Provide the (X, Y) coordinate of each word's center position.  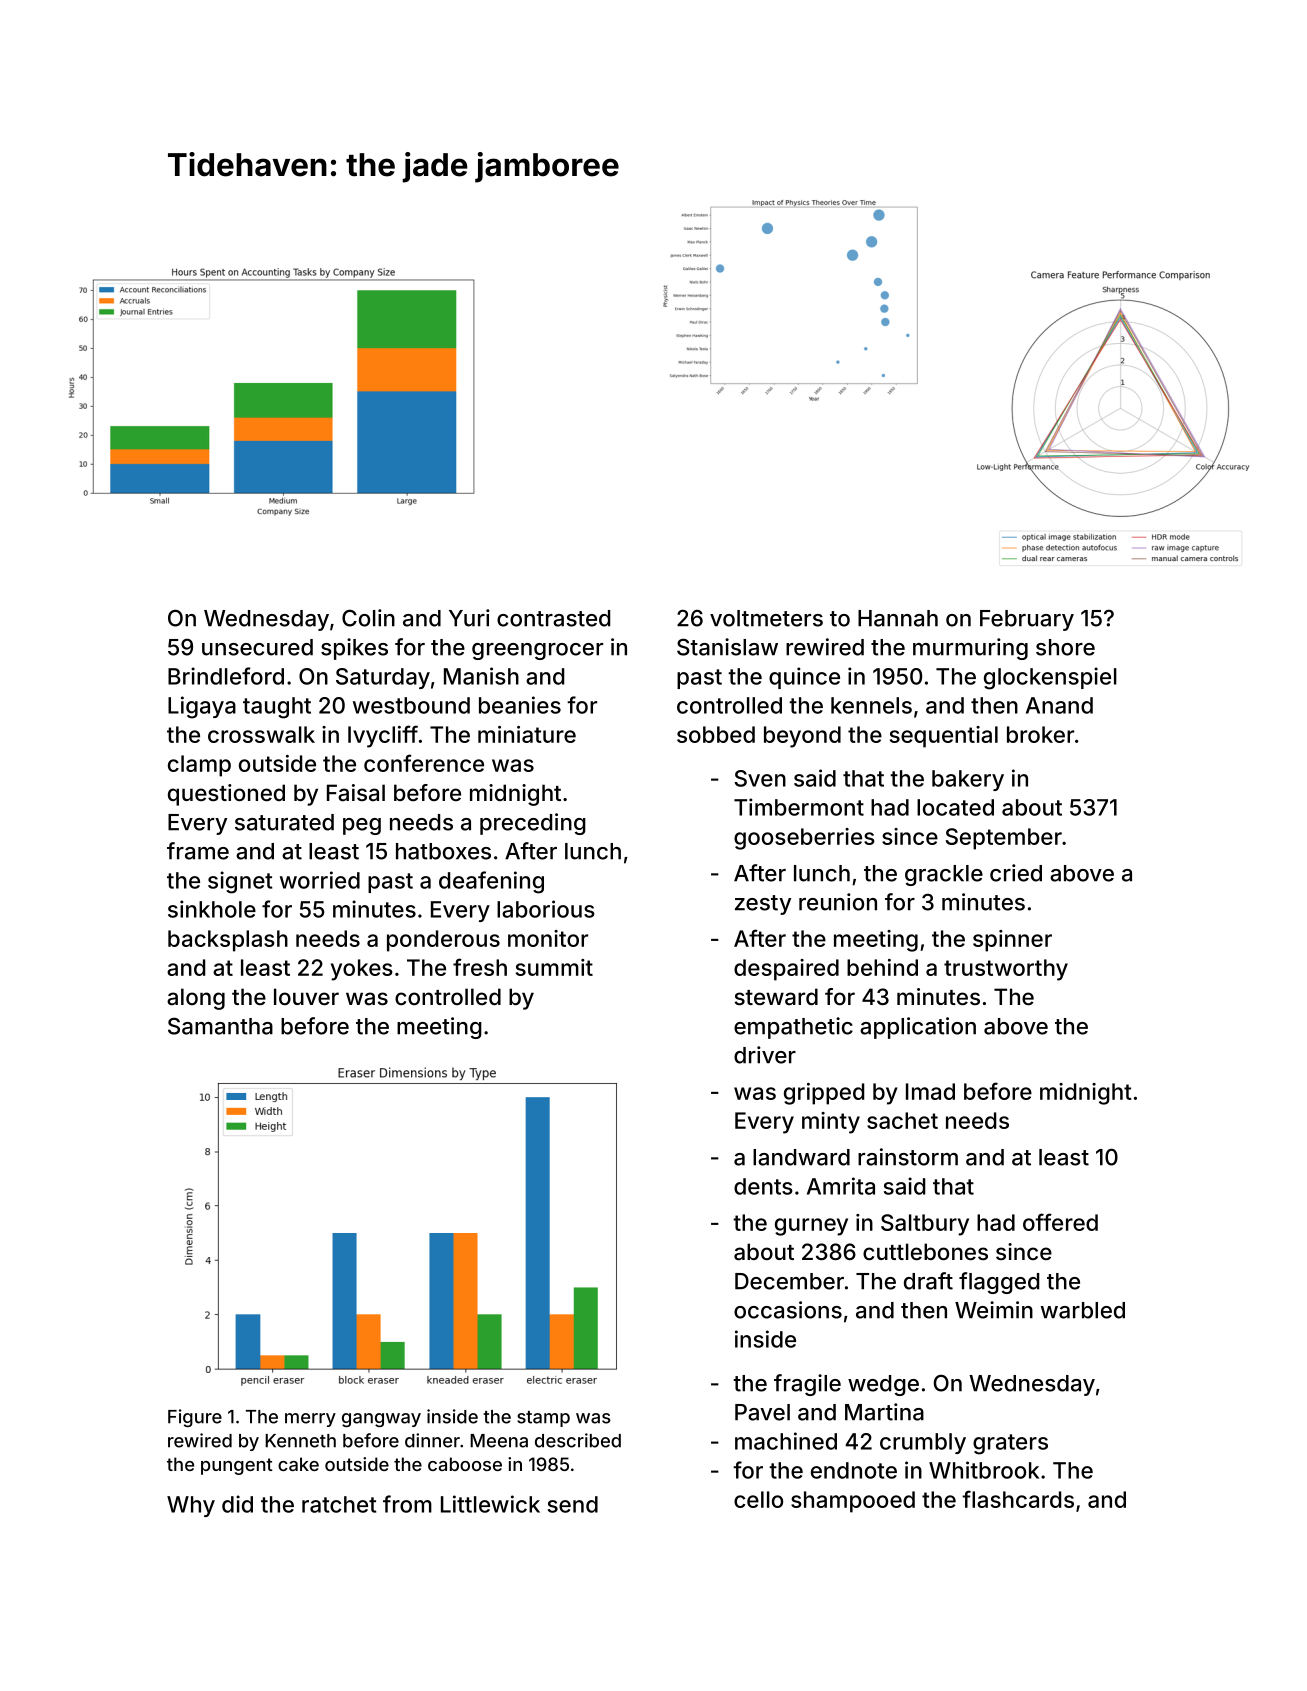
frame (198, 851)
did (237, 1504)
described (578, 1440)
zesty (763, 905)
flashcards (1018, 1499)
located (955, 807)
